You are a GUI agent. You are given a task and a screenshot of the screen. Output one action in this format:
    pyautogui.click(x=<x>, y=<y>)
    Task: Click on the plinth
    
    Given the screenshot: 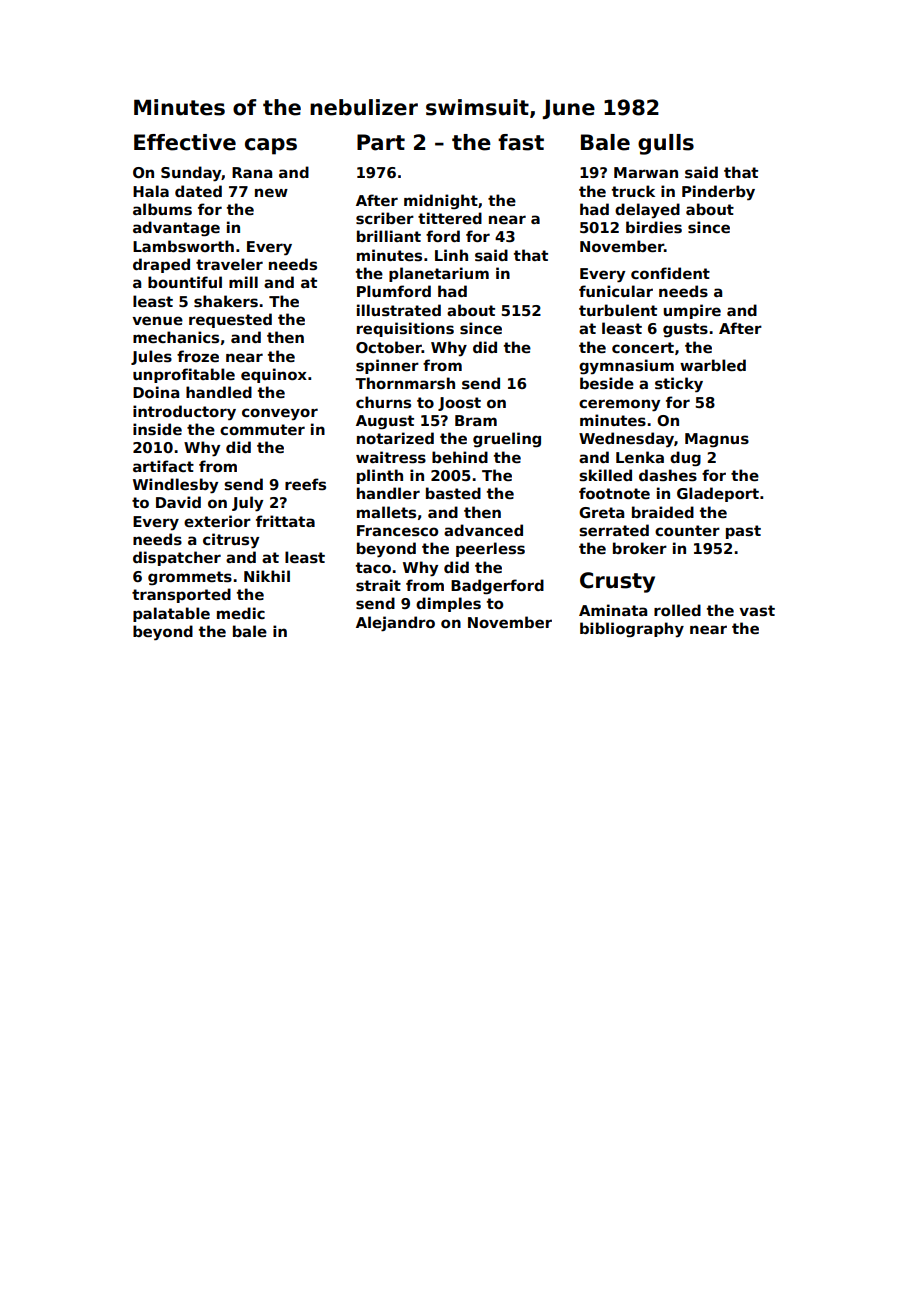 What is the action you would take?
    pyautogui.click(x=380, y=476)
